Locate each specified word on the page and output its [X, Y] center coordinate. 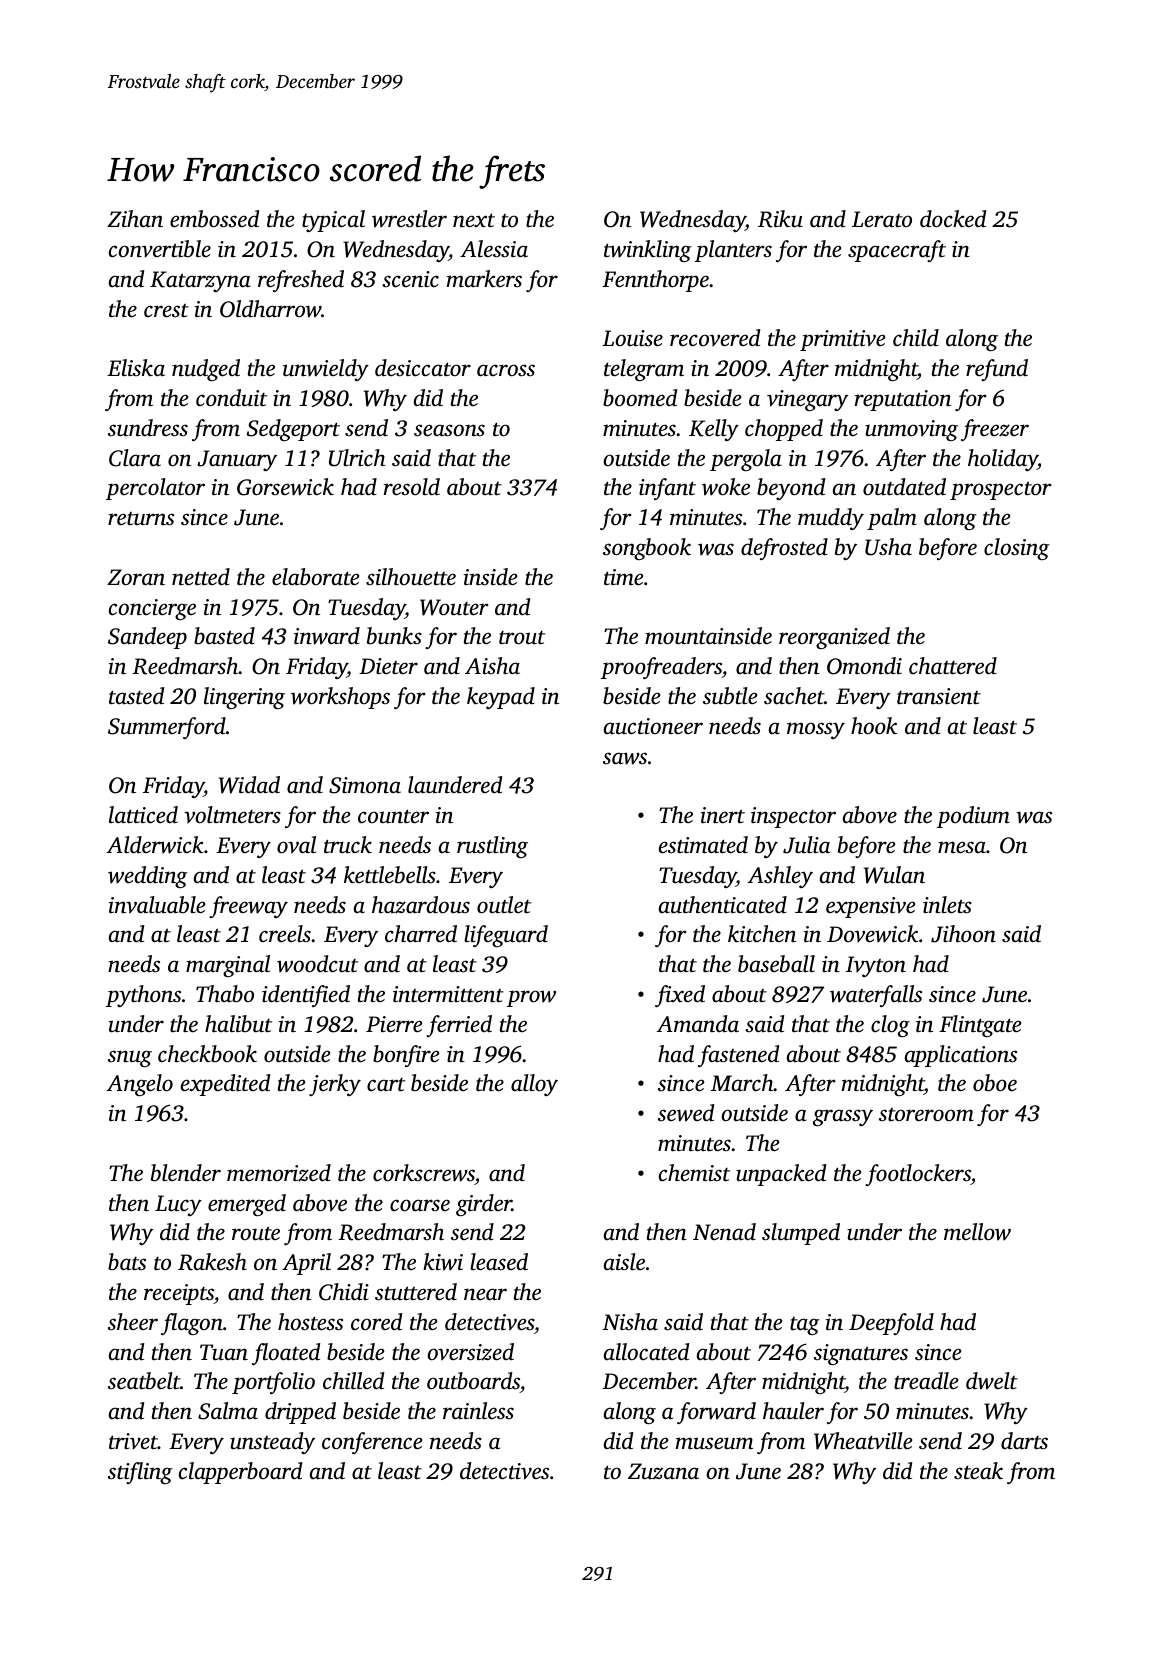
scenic [410, 279]
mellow [977, 1232]
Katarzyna [200, 281]
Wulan [894, 875]
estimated [703, 845]
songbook [647, 549]
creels [285, 934]
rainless [478, 1411]
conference [372, 1443]
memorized [279, 1173]
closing [1017, 549]
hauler [793, 1411]
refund [997, 370]
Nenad [724, 1232]
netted [201, 577]
